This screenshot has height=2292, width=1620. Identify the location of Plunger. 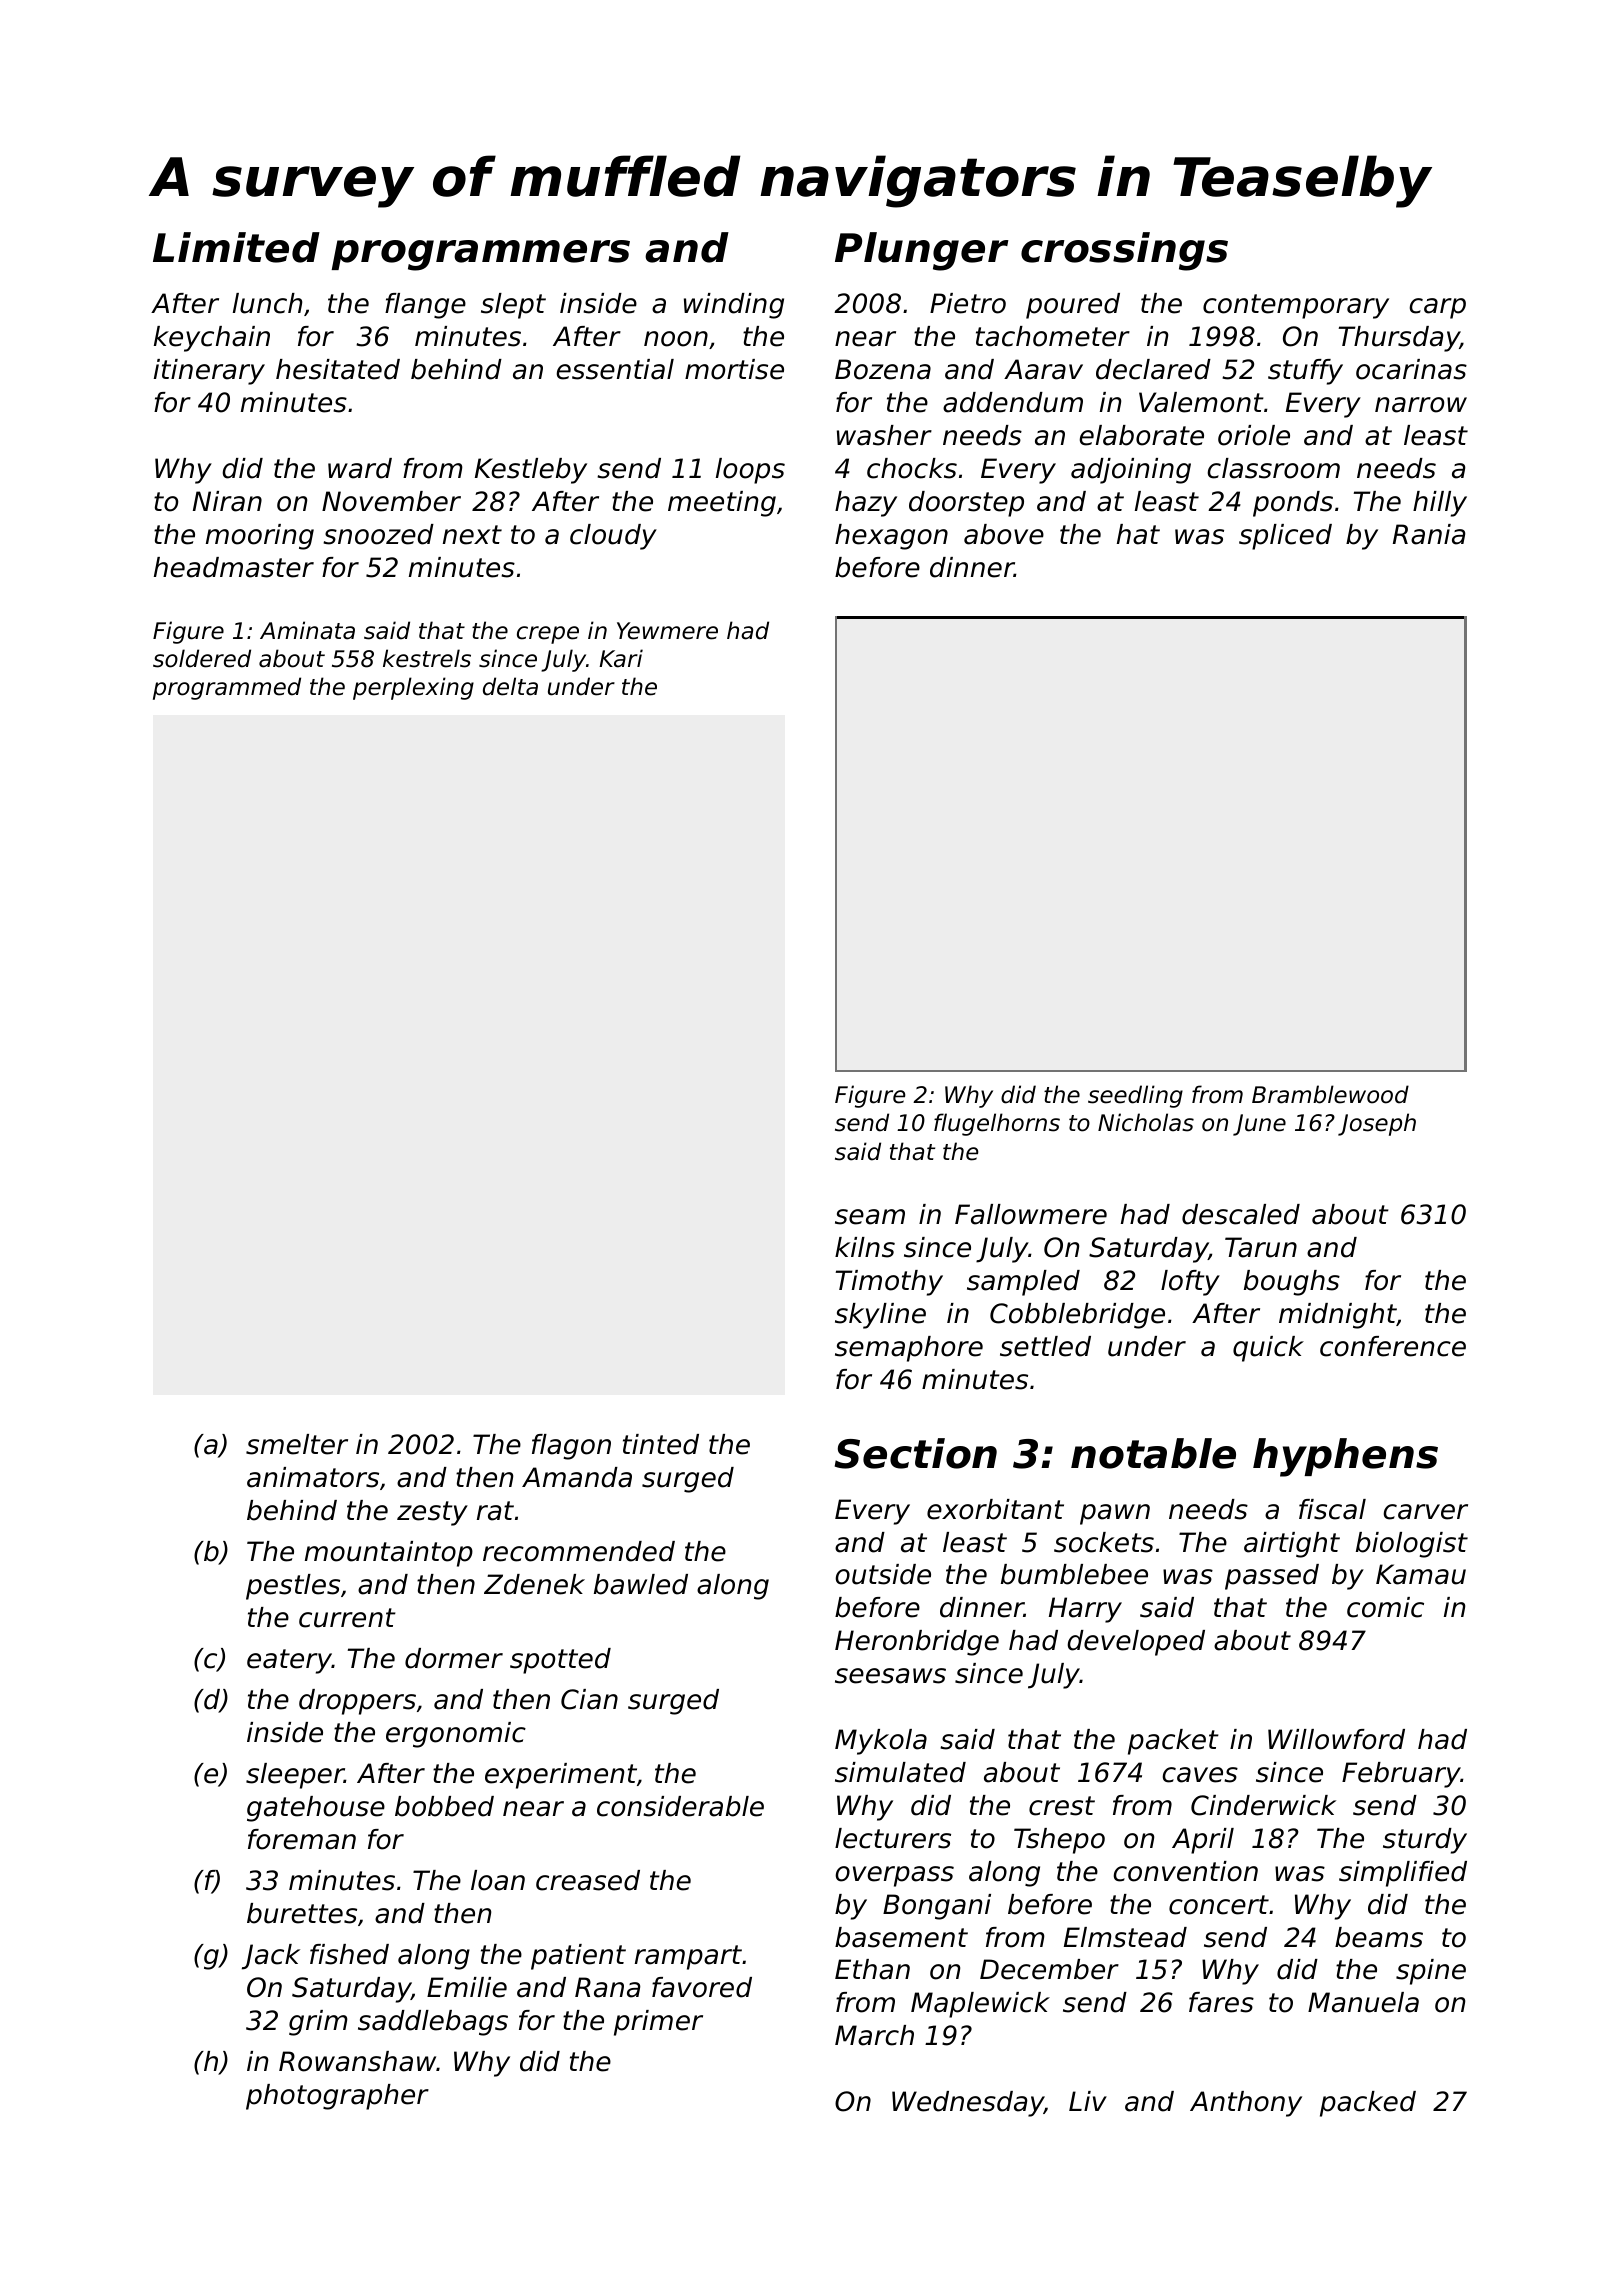
(922, 251).
